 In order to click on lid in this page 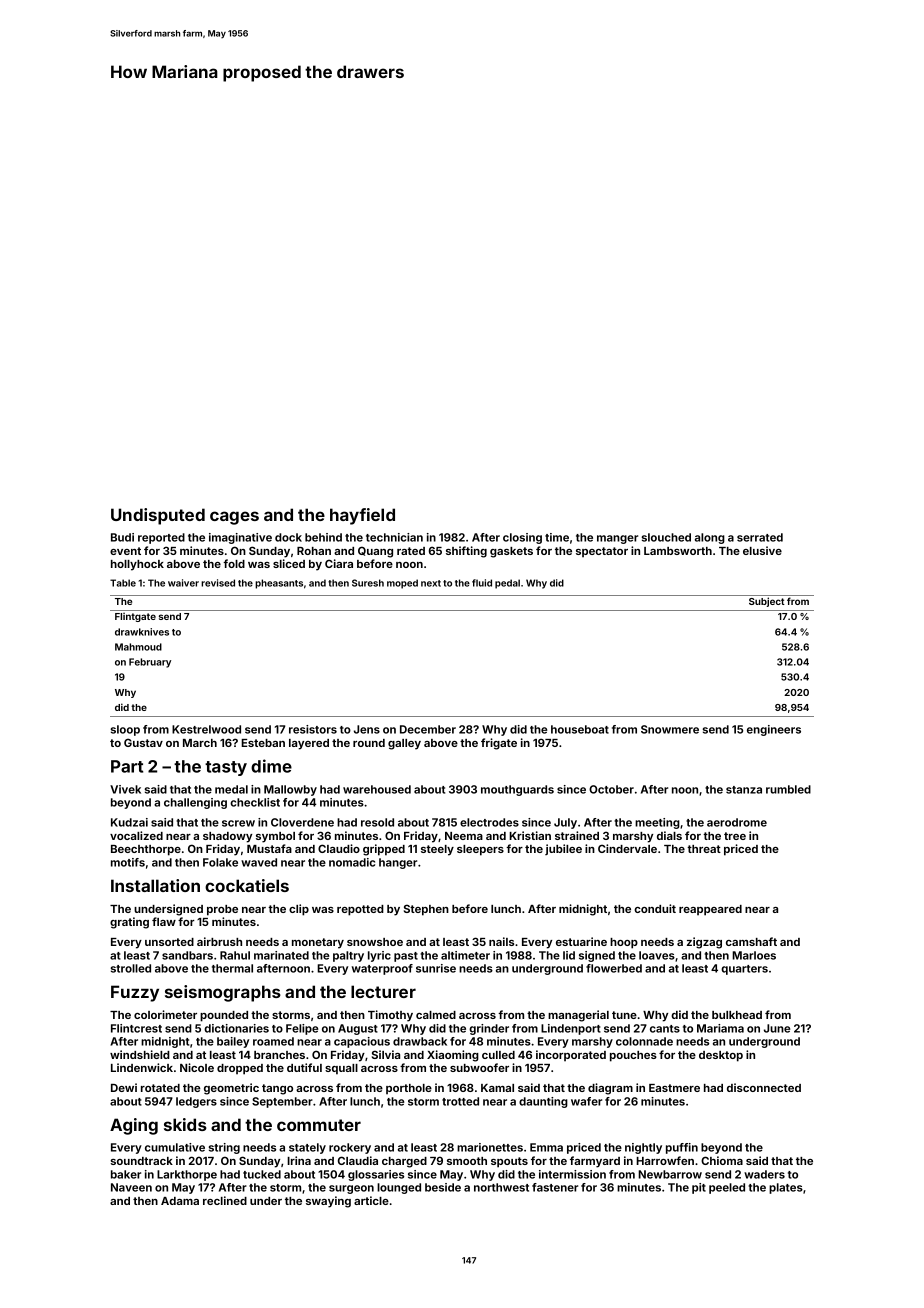, I will do `click(569, 955)`.
